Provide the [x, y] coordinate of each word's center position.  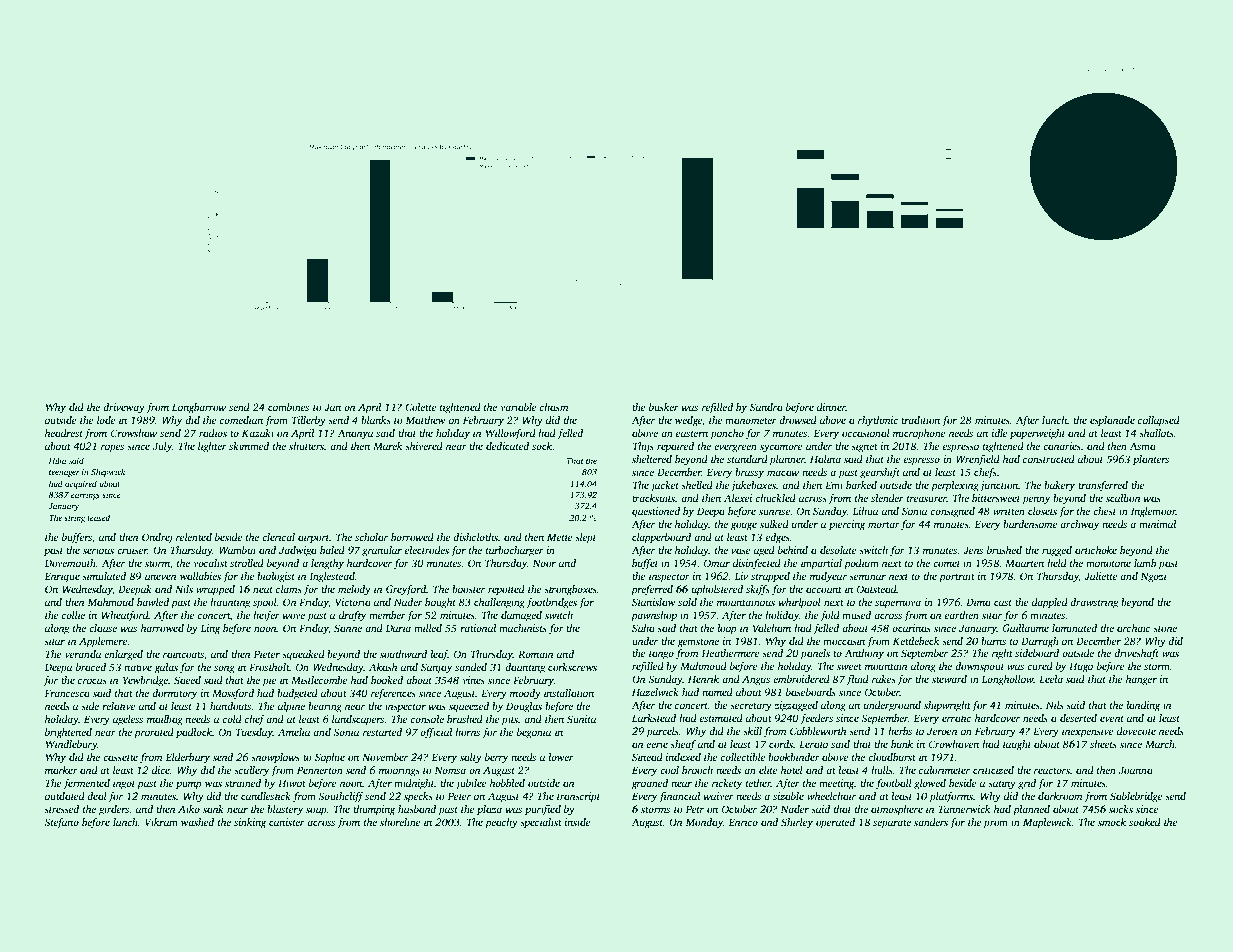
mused [856, 615]
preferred [652, 590]
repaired [675, 447]
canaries [1062, 446]
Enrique [62, 577]
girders [114, 810]
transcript [578, 797]
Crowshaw [134, 433]
